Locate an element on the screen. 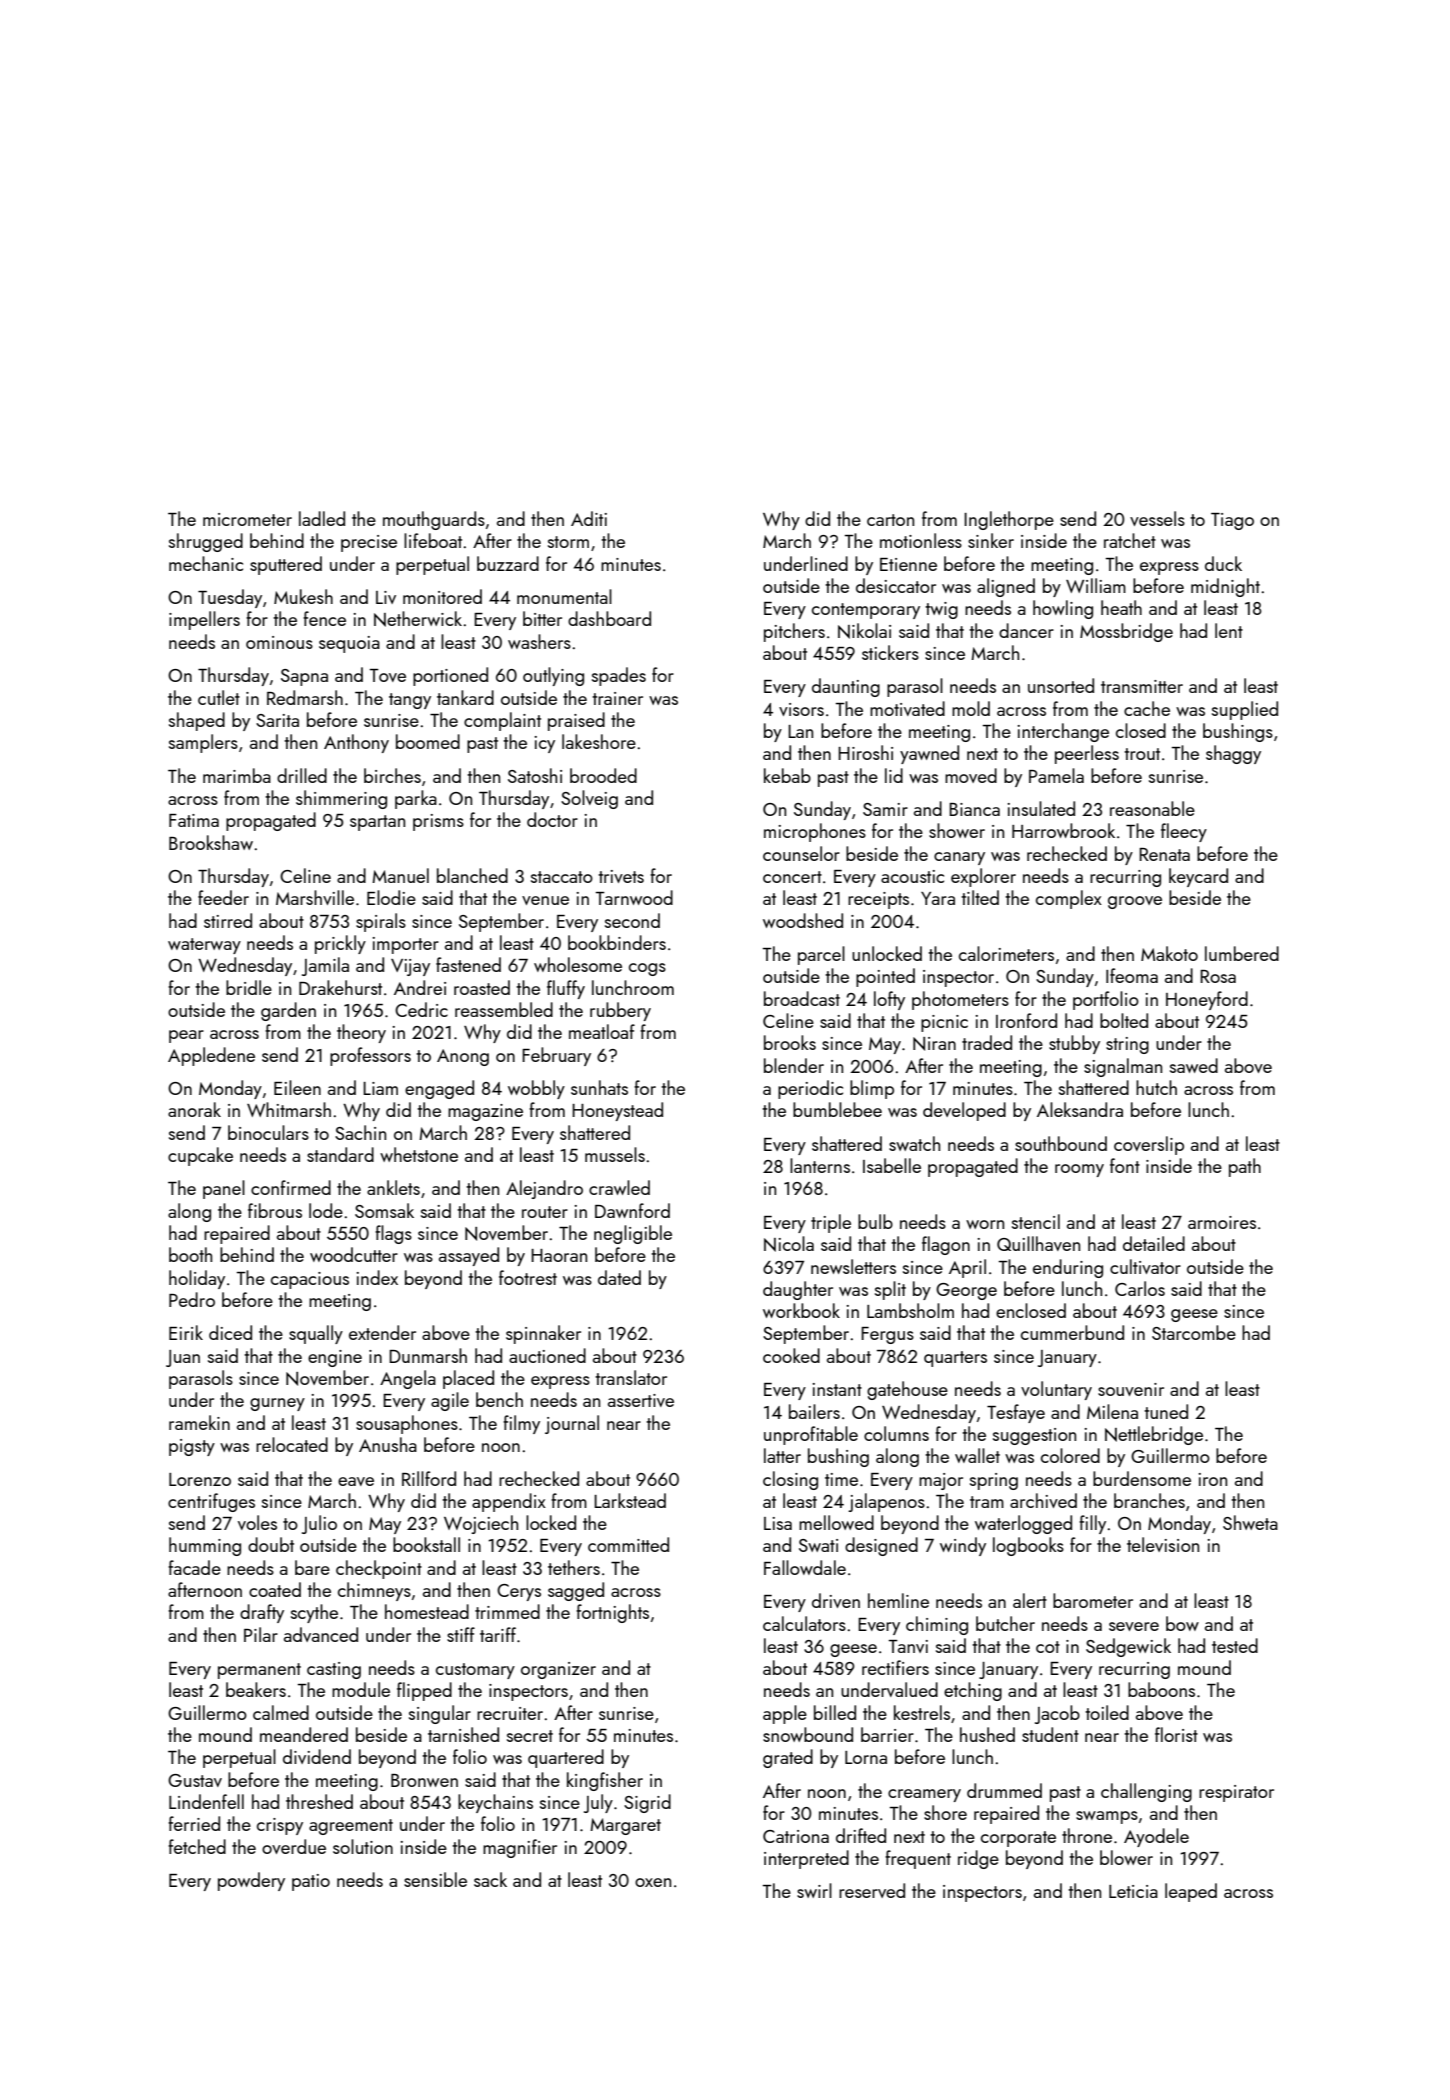  drifted is located at coordinates (861, 1835).
